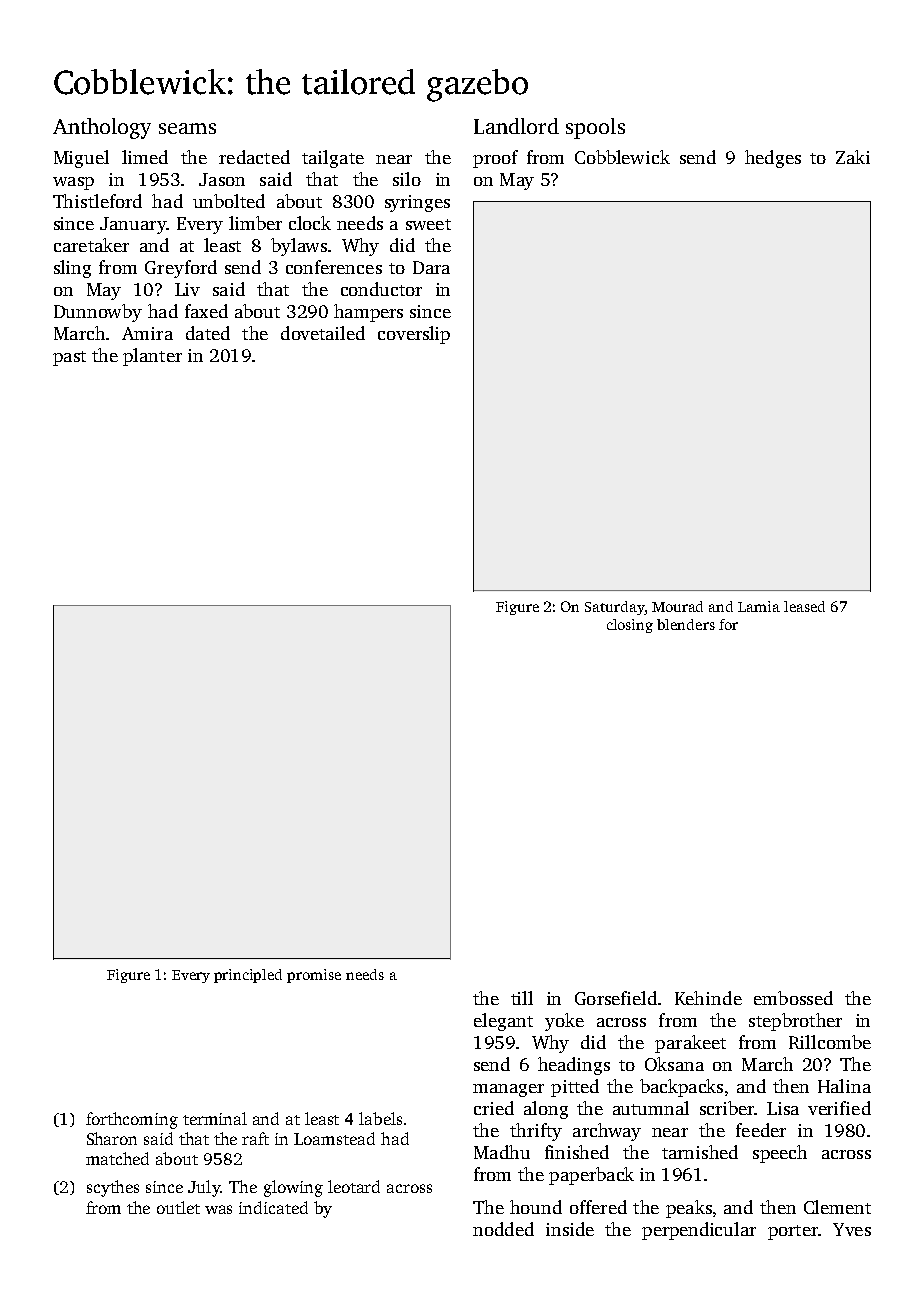  I want to click on promise, so click(314, 976).
